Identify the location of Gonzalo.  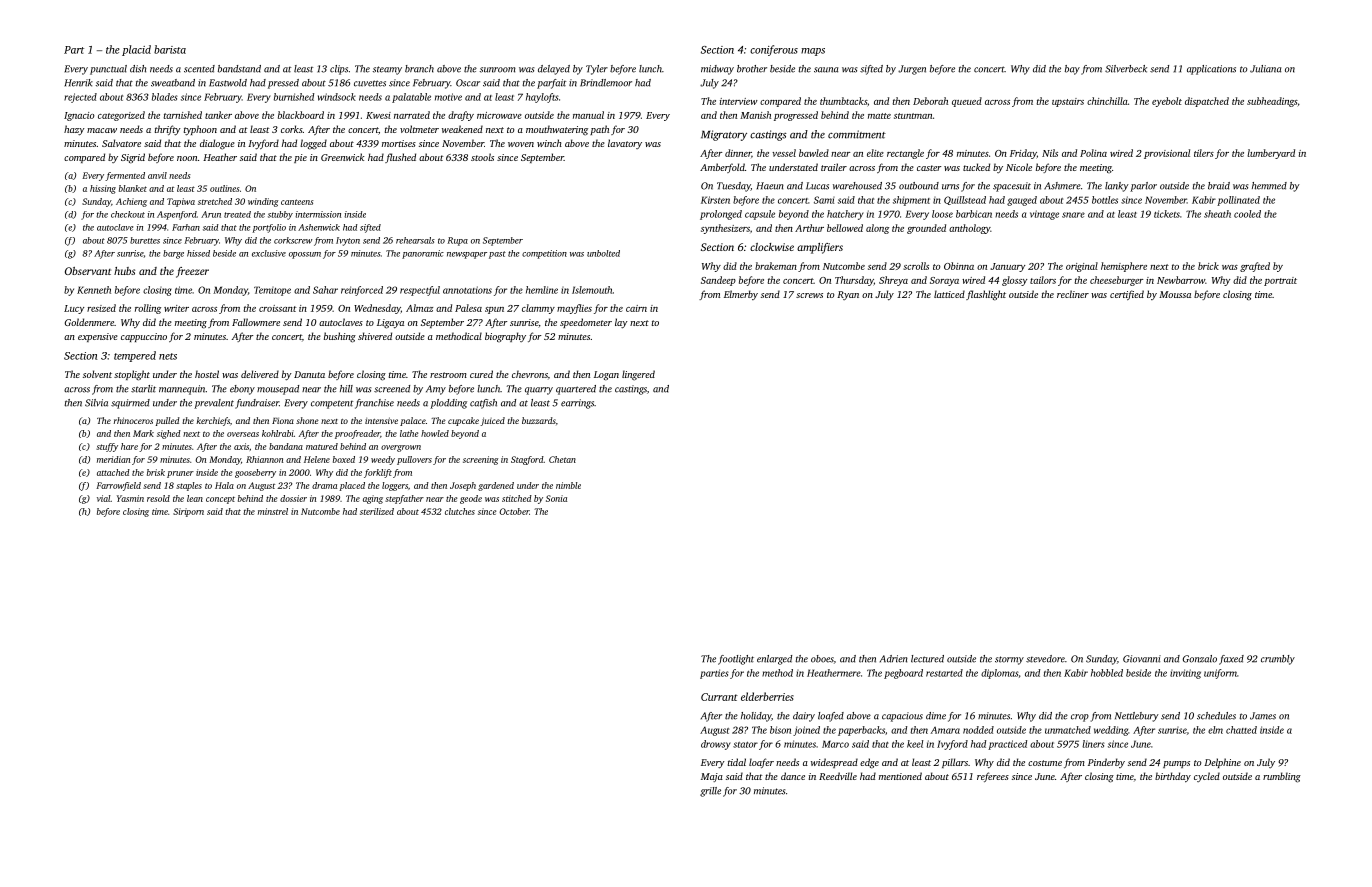
(1200, 659).
